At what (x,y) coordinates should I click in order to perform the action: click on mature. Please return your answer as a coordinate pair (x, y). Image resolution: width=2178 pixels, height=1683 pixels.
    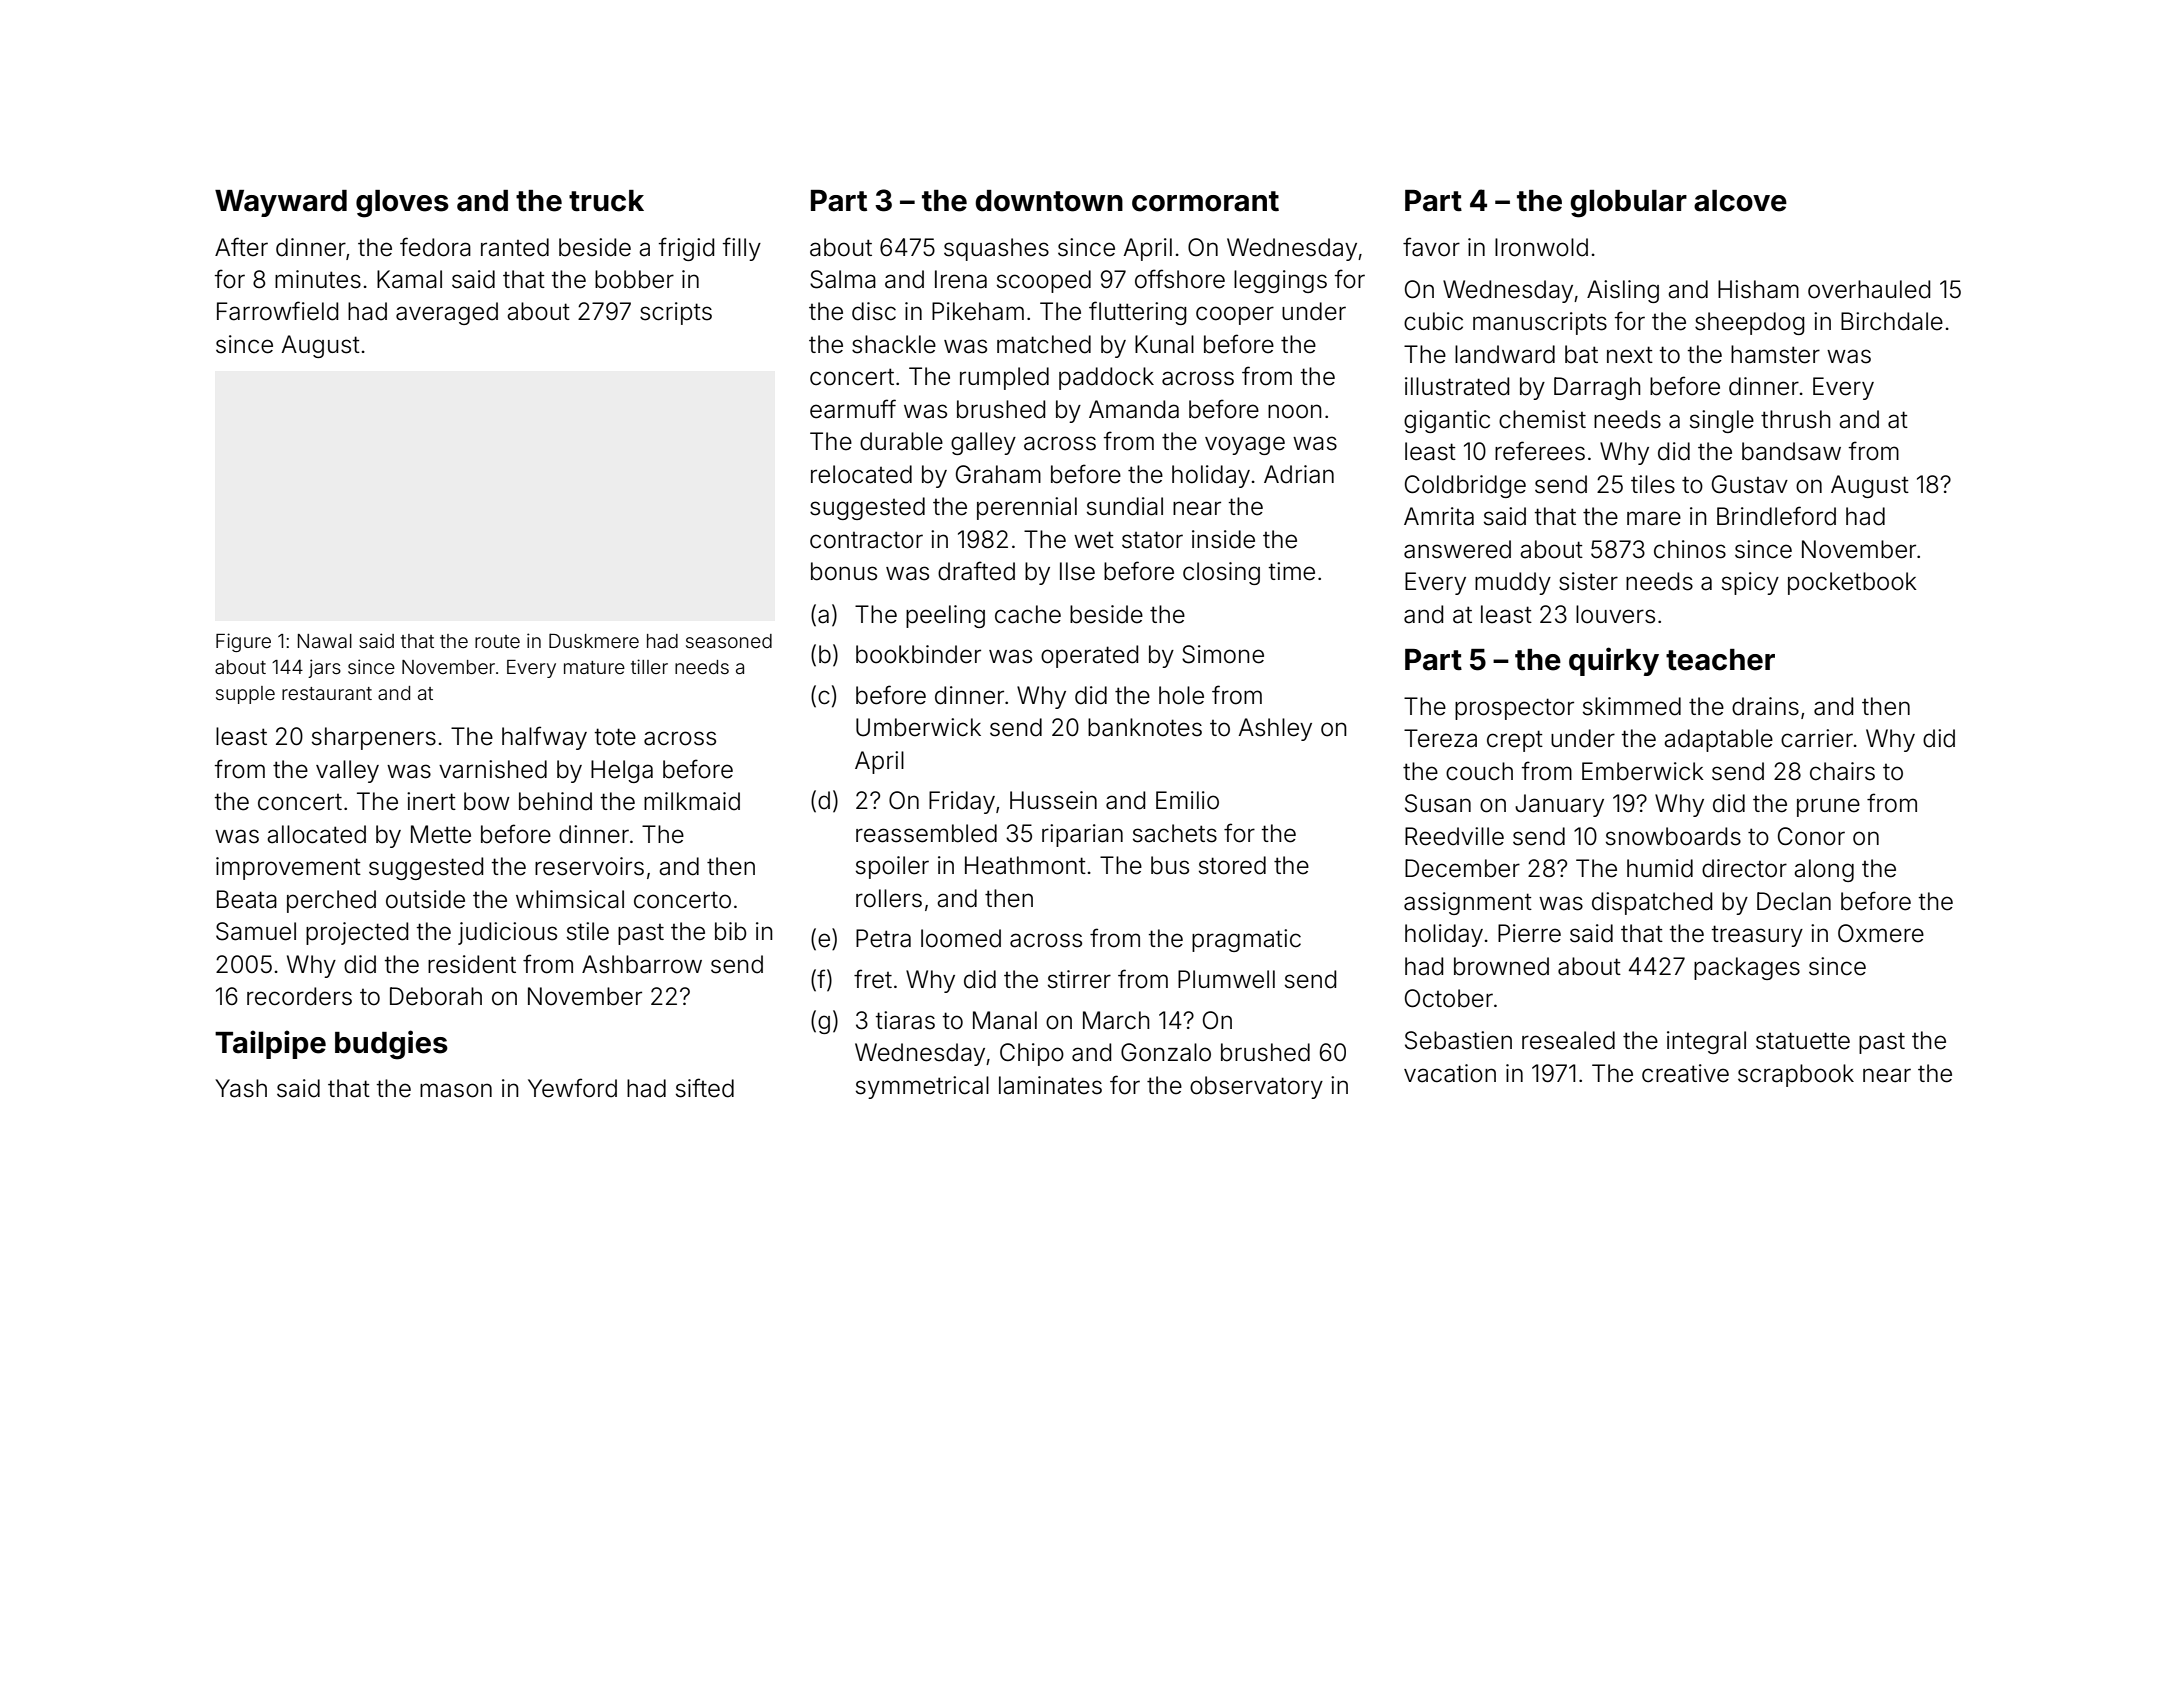
    Looking at the image, I should click on (594, 667).
